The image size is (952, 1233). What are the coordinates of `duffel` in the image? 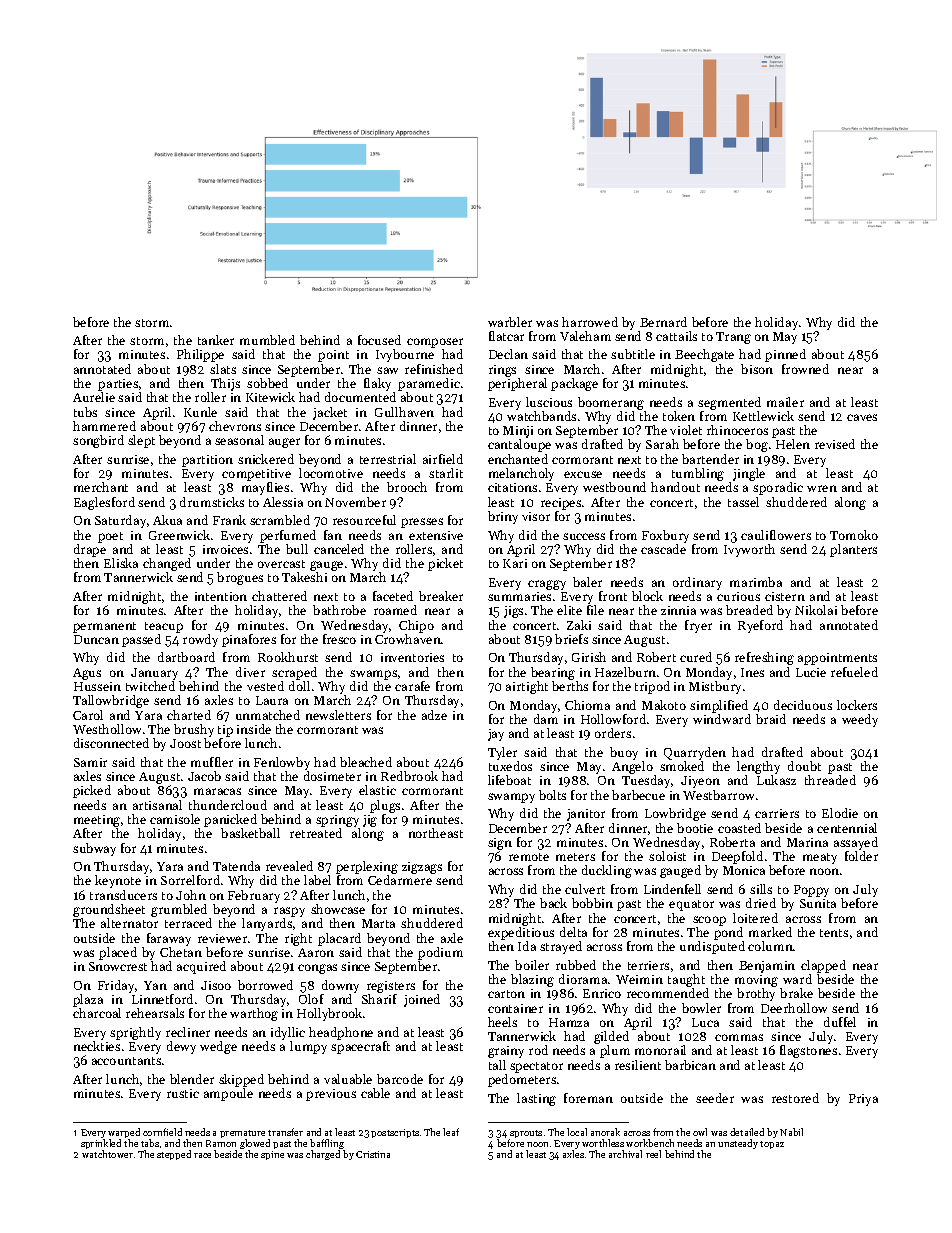 It's located at (840, 1022).
